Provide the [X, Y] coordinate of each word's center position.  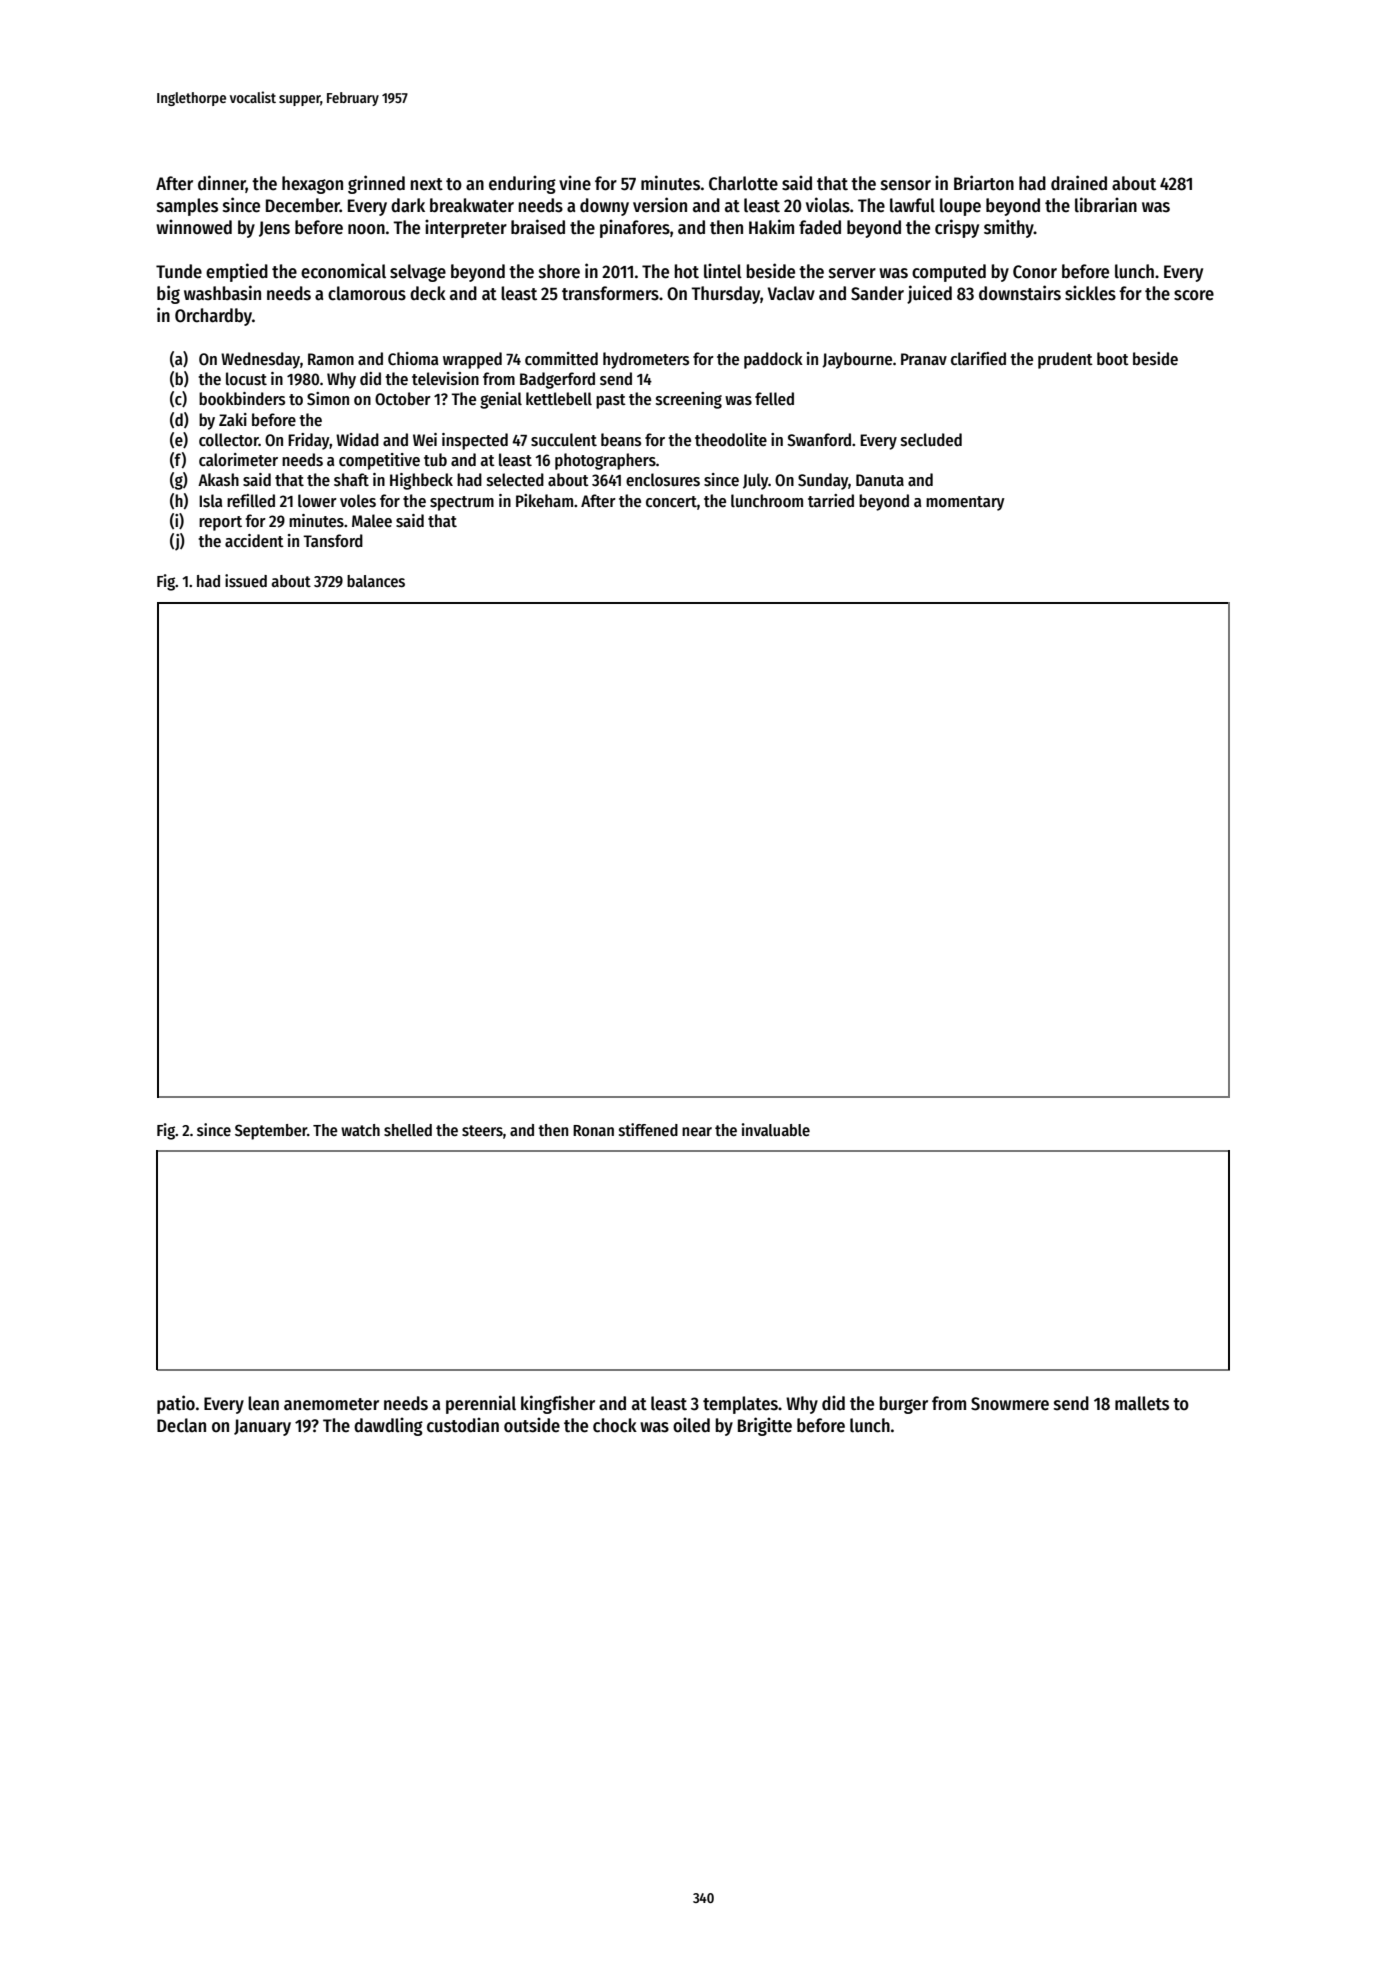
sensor [906, 185]
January [262, 1427]
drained [1079, 183]
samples [187, 207]
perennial [481, 1404]
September [271, 1132]
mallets [1142, 1403]
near [697, 1131]
